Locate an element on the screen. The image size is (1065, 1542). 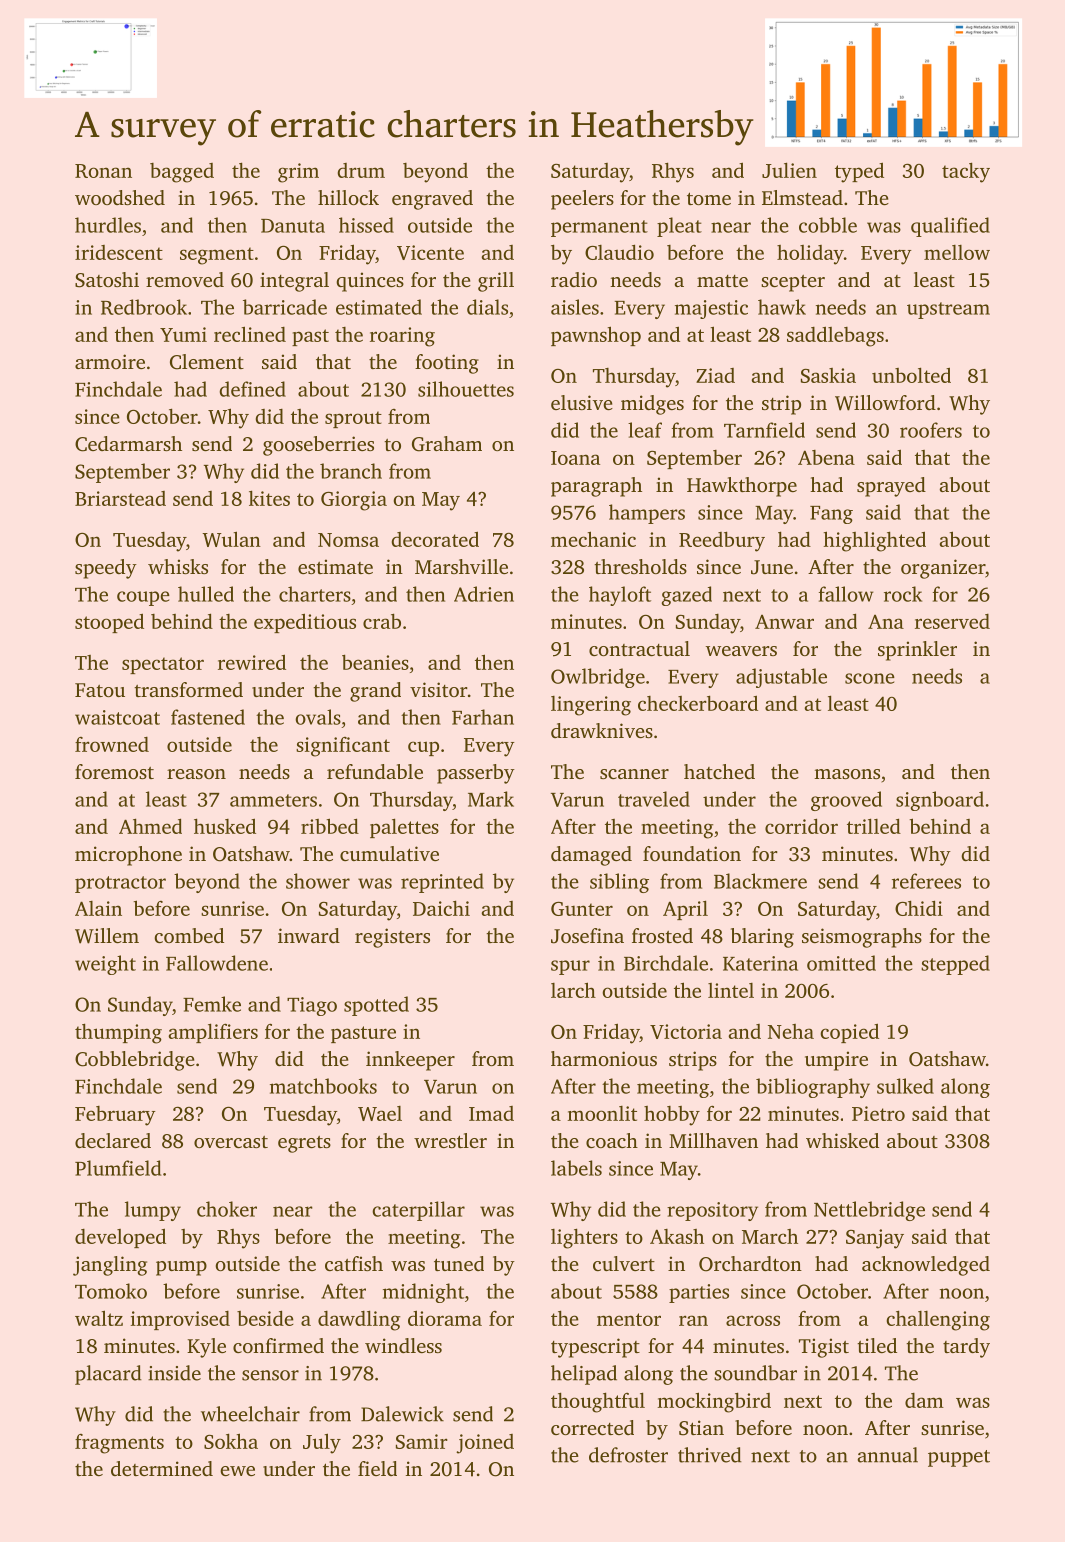
integral is located at coordinates (294, 282).
